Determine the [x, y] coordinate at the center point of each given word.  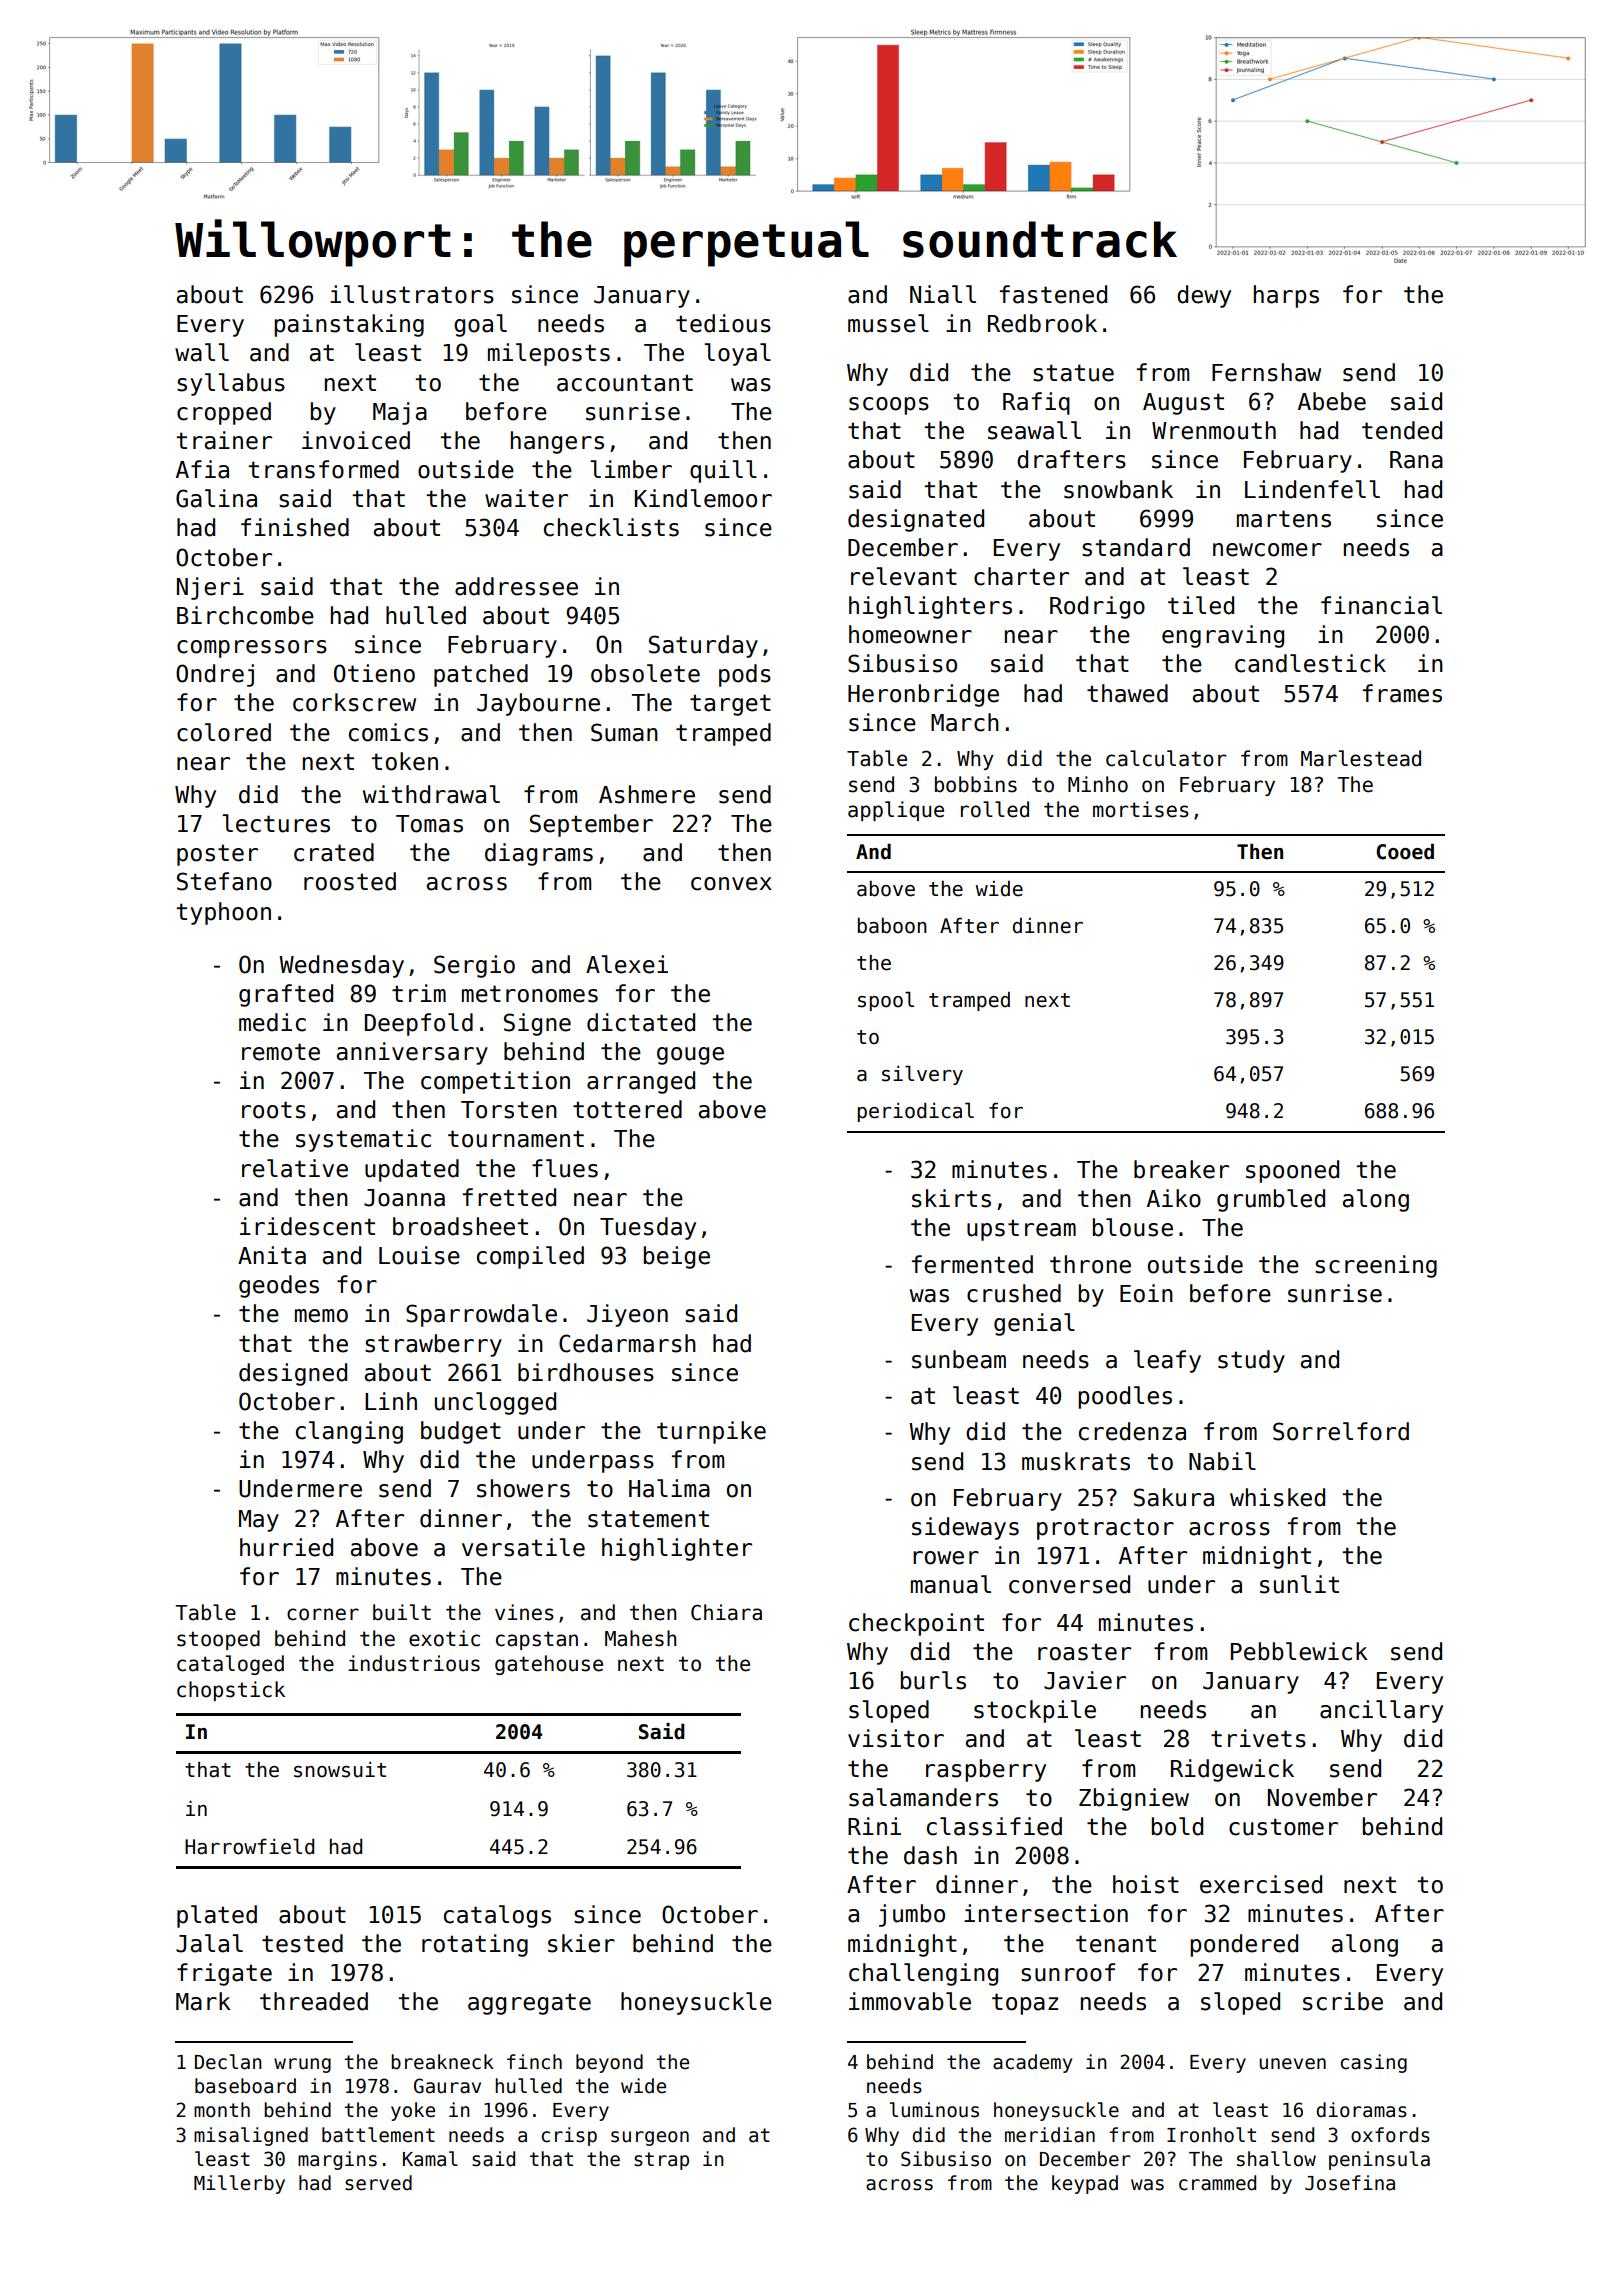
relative [295, 1168]
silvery [922, 1075]
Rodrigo [1097, 607]
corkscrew [354, 702]
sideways [965, 1528]
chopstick [231, 1691]
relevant [904, 576]
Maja [400, 413]
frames [1402, 693]
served [378, 2183]
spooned [1292, 1171]
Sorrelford [1341, 1431]
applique [896, 811]
